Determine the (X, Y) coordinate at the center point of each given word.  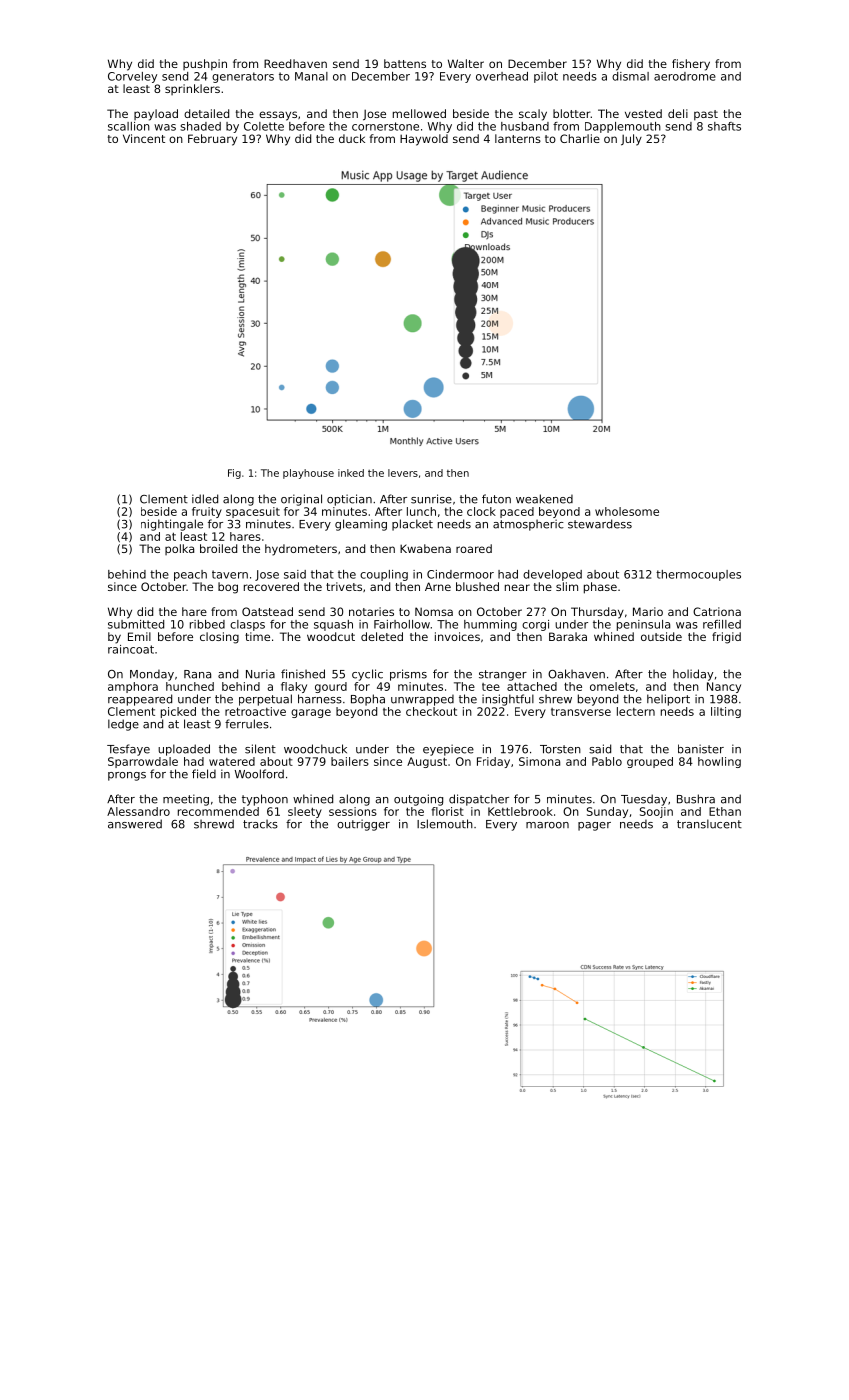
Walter (466, 63)
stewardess (600, 524)
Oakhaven (576, 674)
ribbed (207, 624)
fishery (691, 65)
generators (243, 77)
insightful (508, 700)
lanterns (518, 138)
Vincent (144, 138)
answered (135, 824)
